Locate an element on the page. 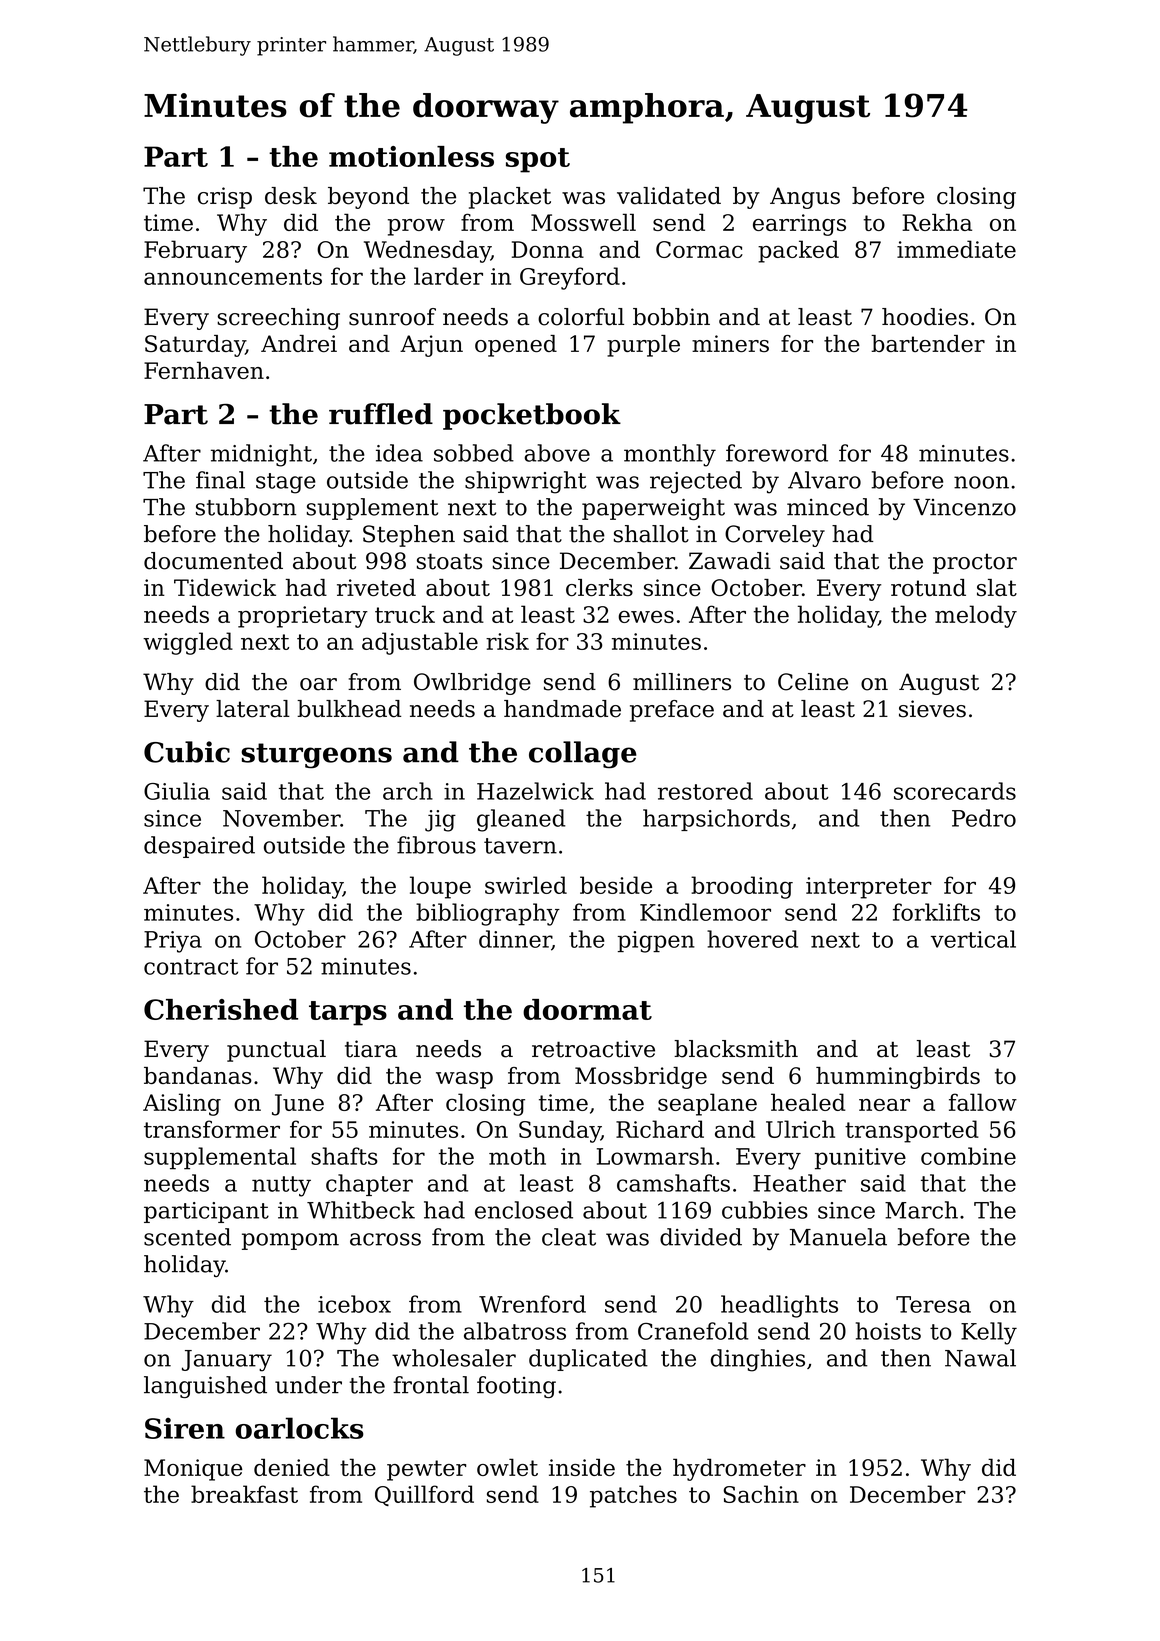  dinner is located at coordinates (515, 940).
